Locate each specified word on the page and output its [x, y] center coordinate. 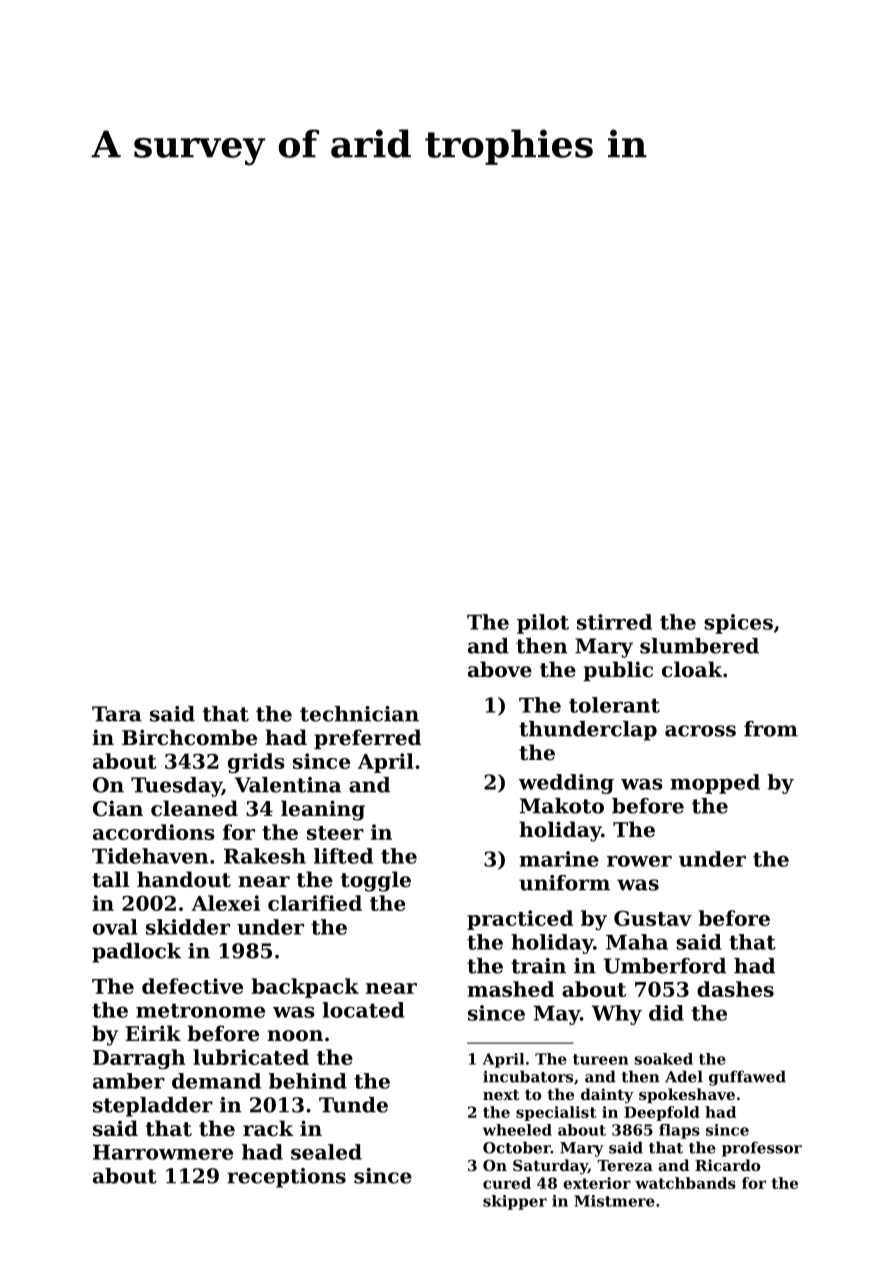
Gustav [653, 918]
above [500, 669]
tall [110, 879]
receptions [286, 1178]
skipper [515, 1202]
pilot [543, 624]
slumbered [699, 646]
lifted [343, 856]
